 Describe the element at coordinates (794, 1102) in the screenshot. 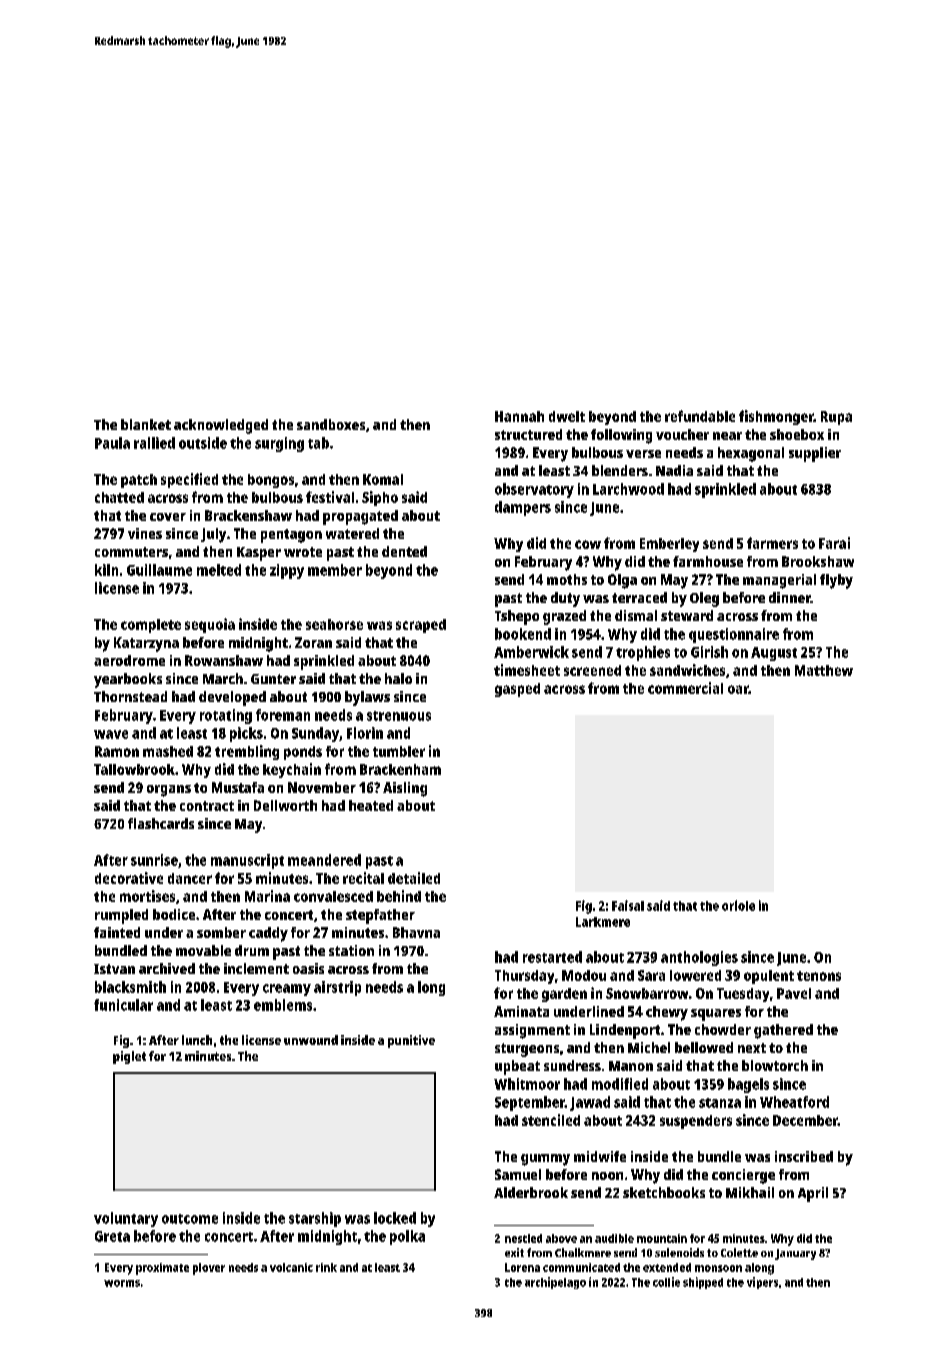

I see `Wheatford` at that location.
